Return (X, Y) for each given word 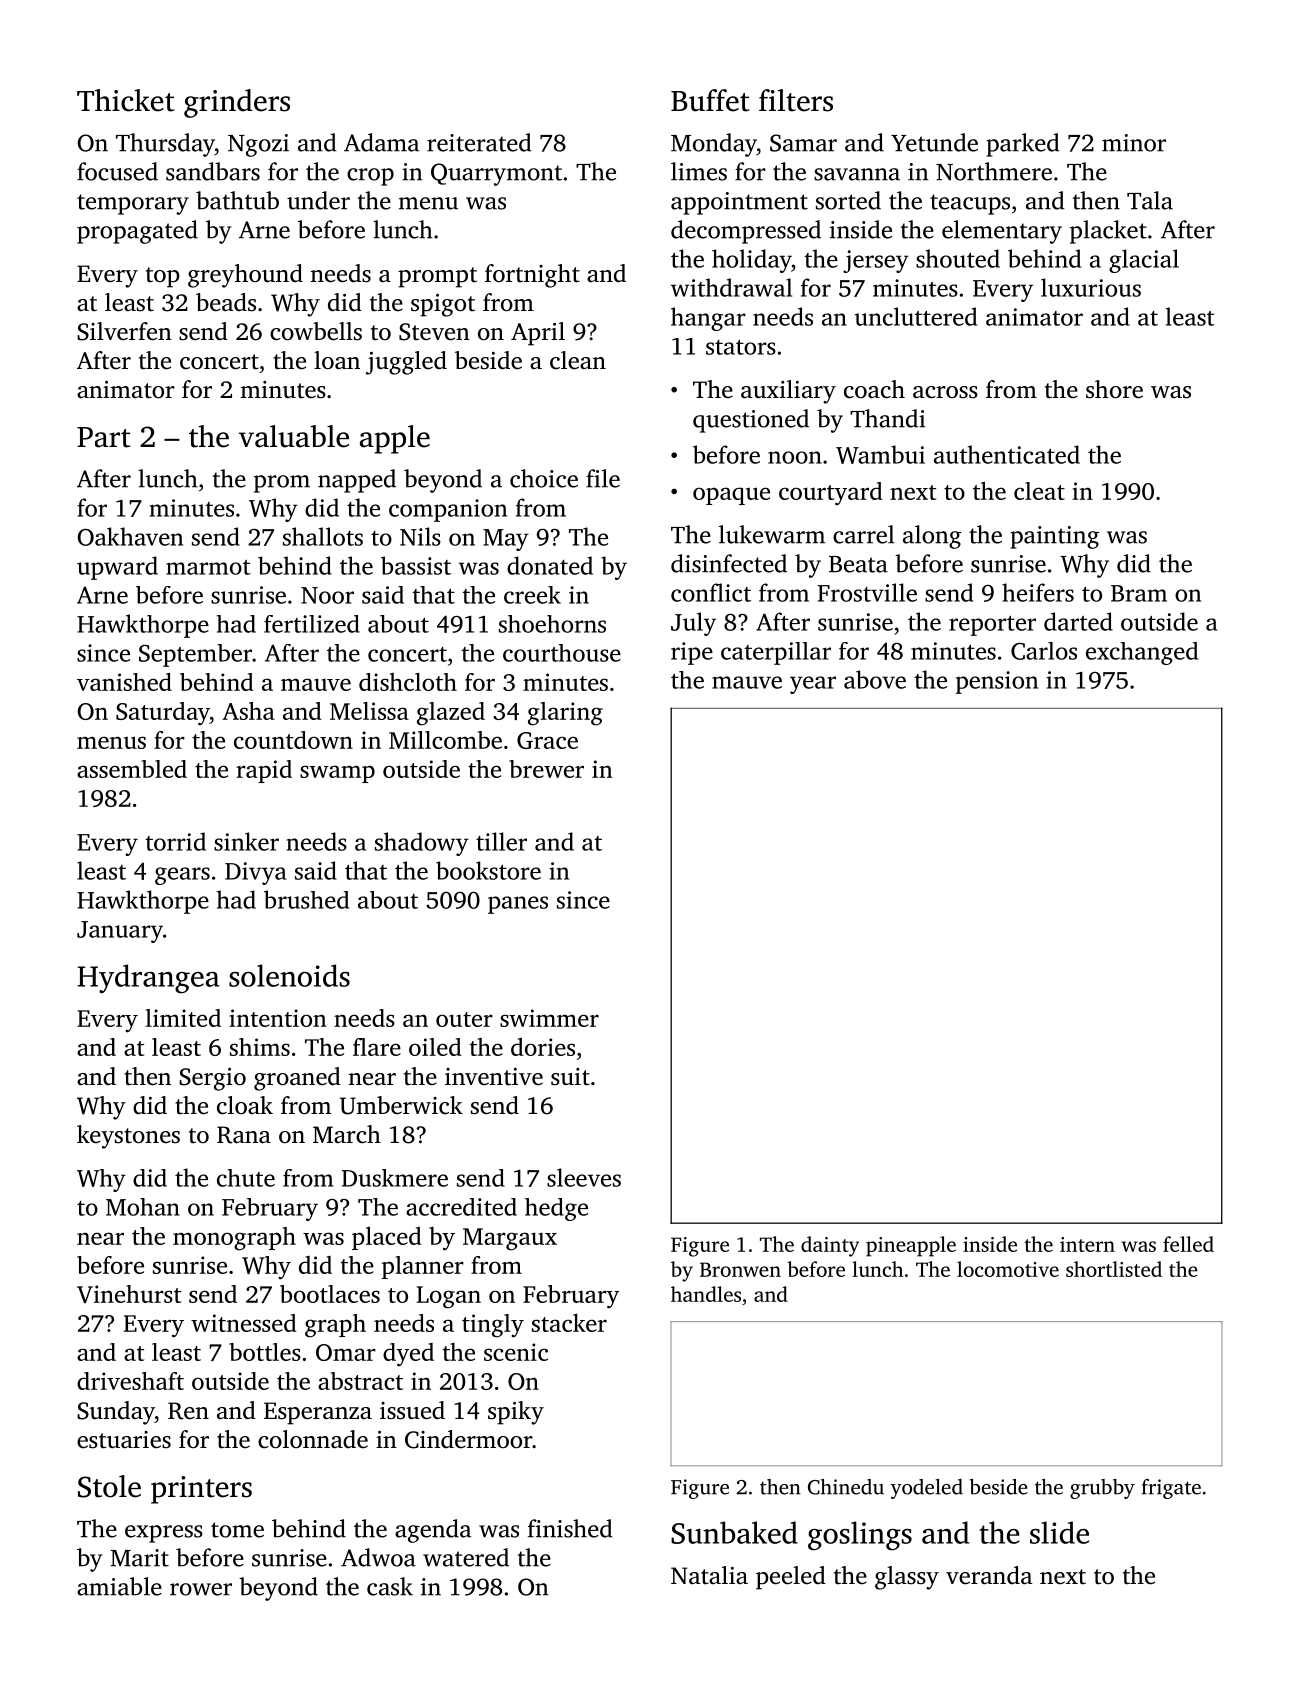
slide (1059, 1532)
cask (390, 1586)
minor (1134, 143)
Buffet (710, 100)
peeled (791, 1578)
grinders (237, 103)
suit (570, 1077)
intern (1087, 1244)
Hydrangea (149, 979)
